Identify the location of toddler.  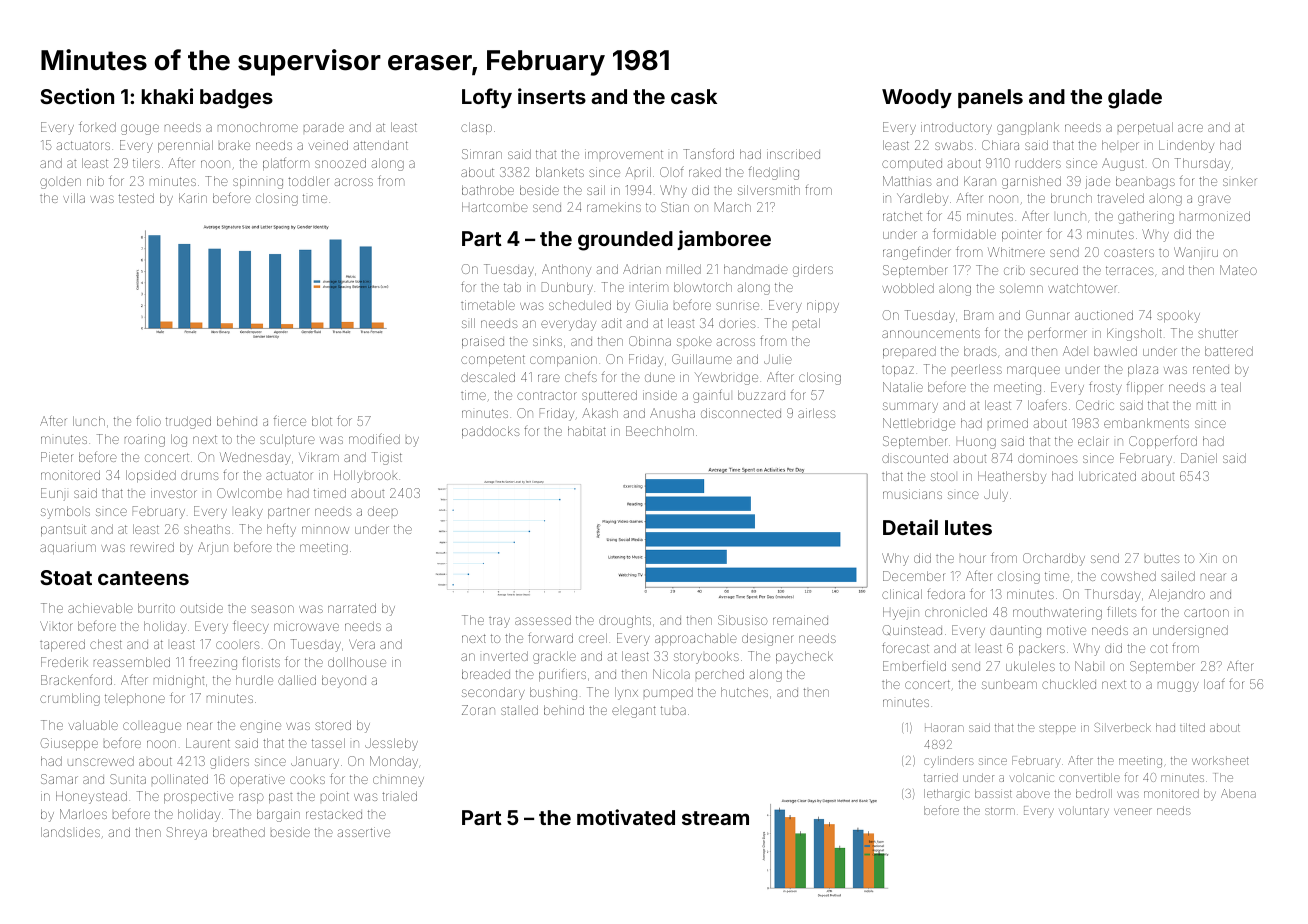
(308, 181).
